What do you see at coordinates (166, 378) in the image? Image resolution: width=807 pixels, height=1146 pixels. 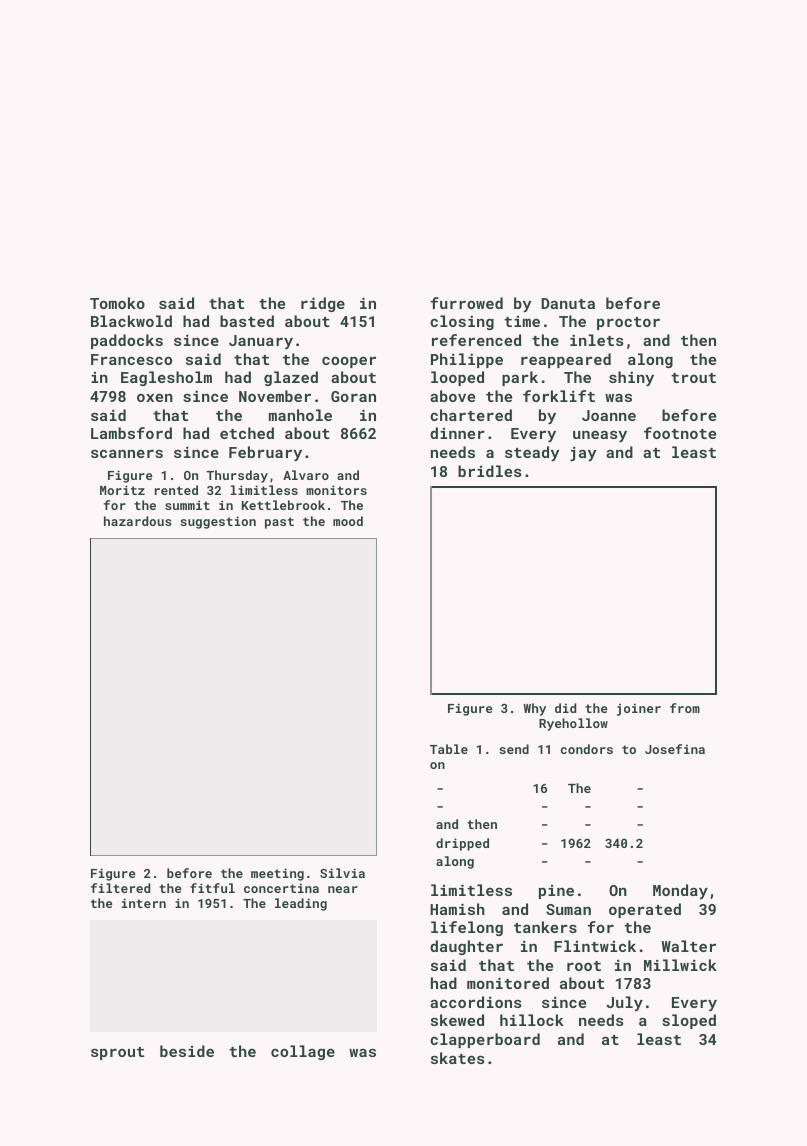 I see `Eaglesholm` at bounding box center [166, 378].
